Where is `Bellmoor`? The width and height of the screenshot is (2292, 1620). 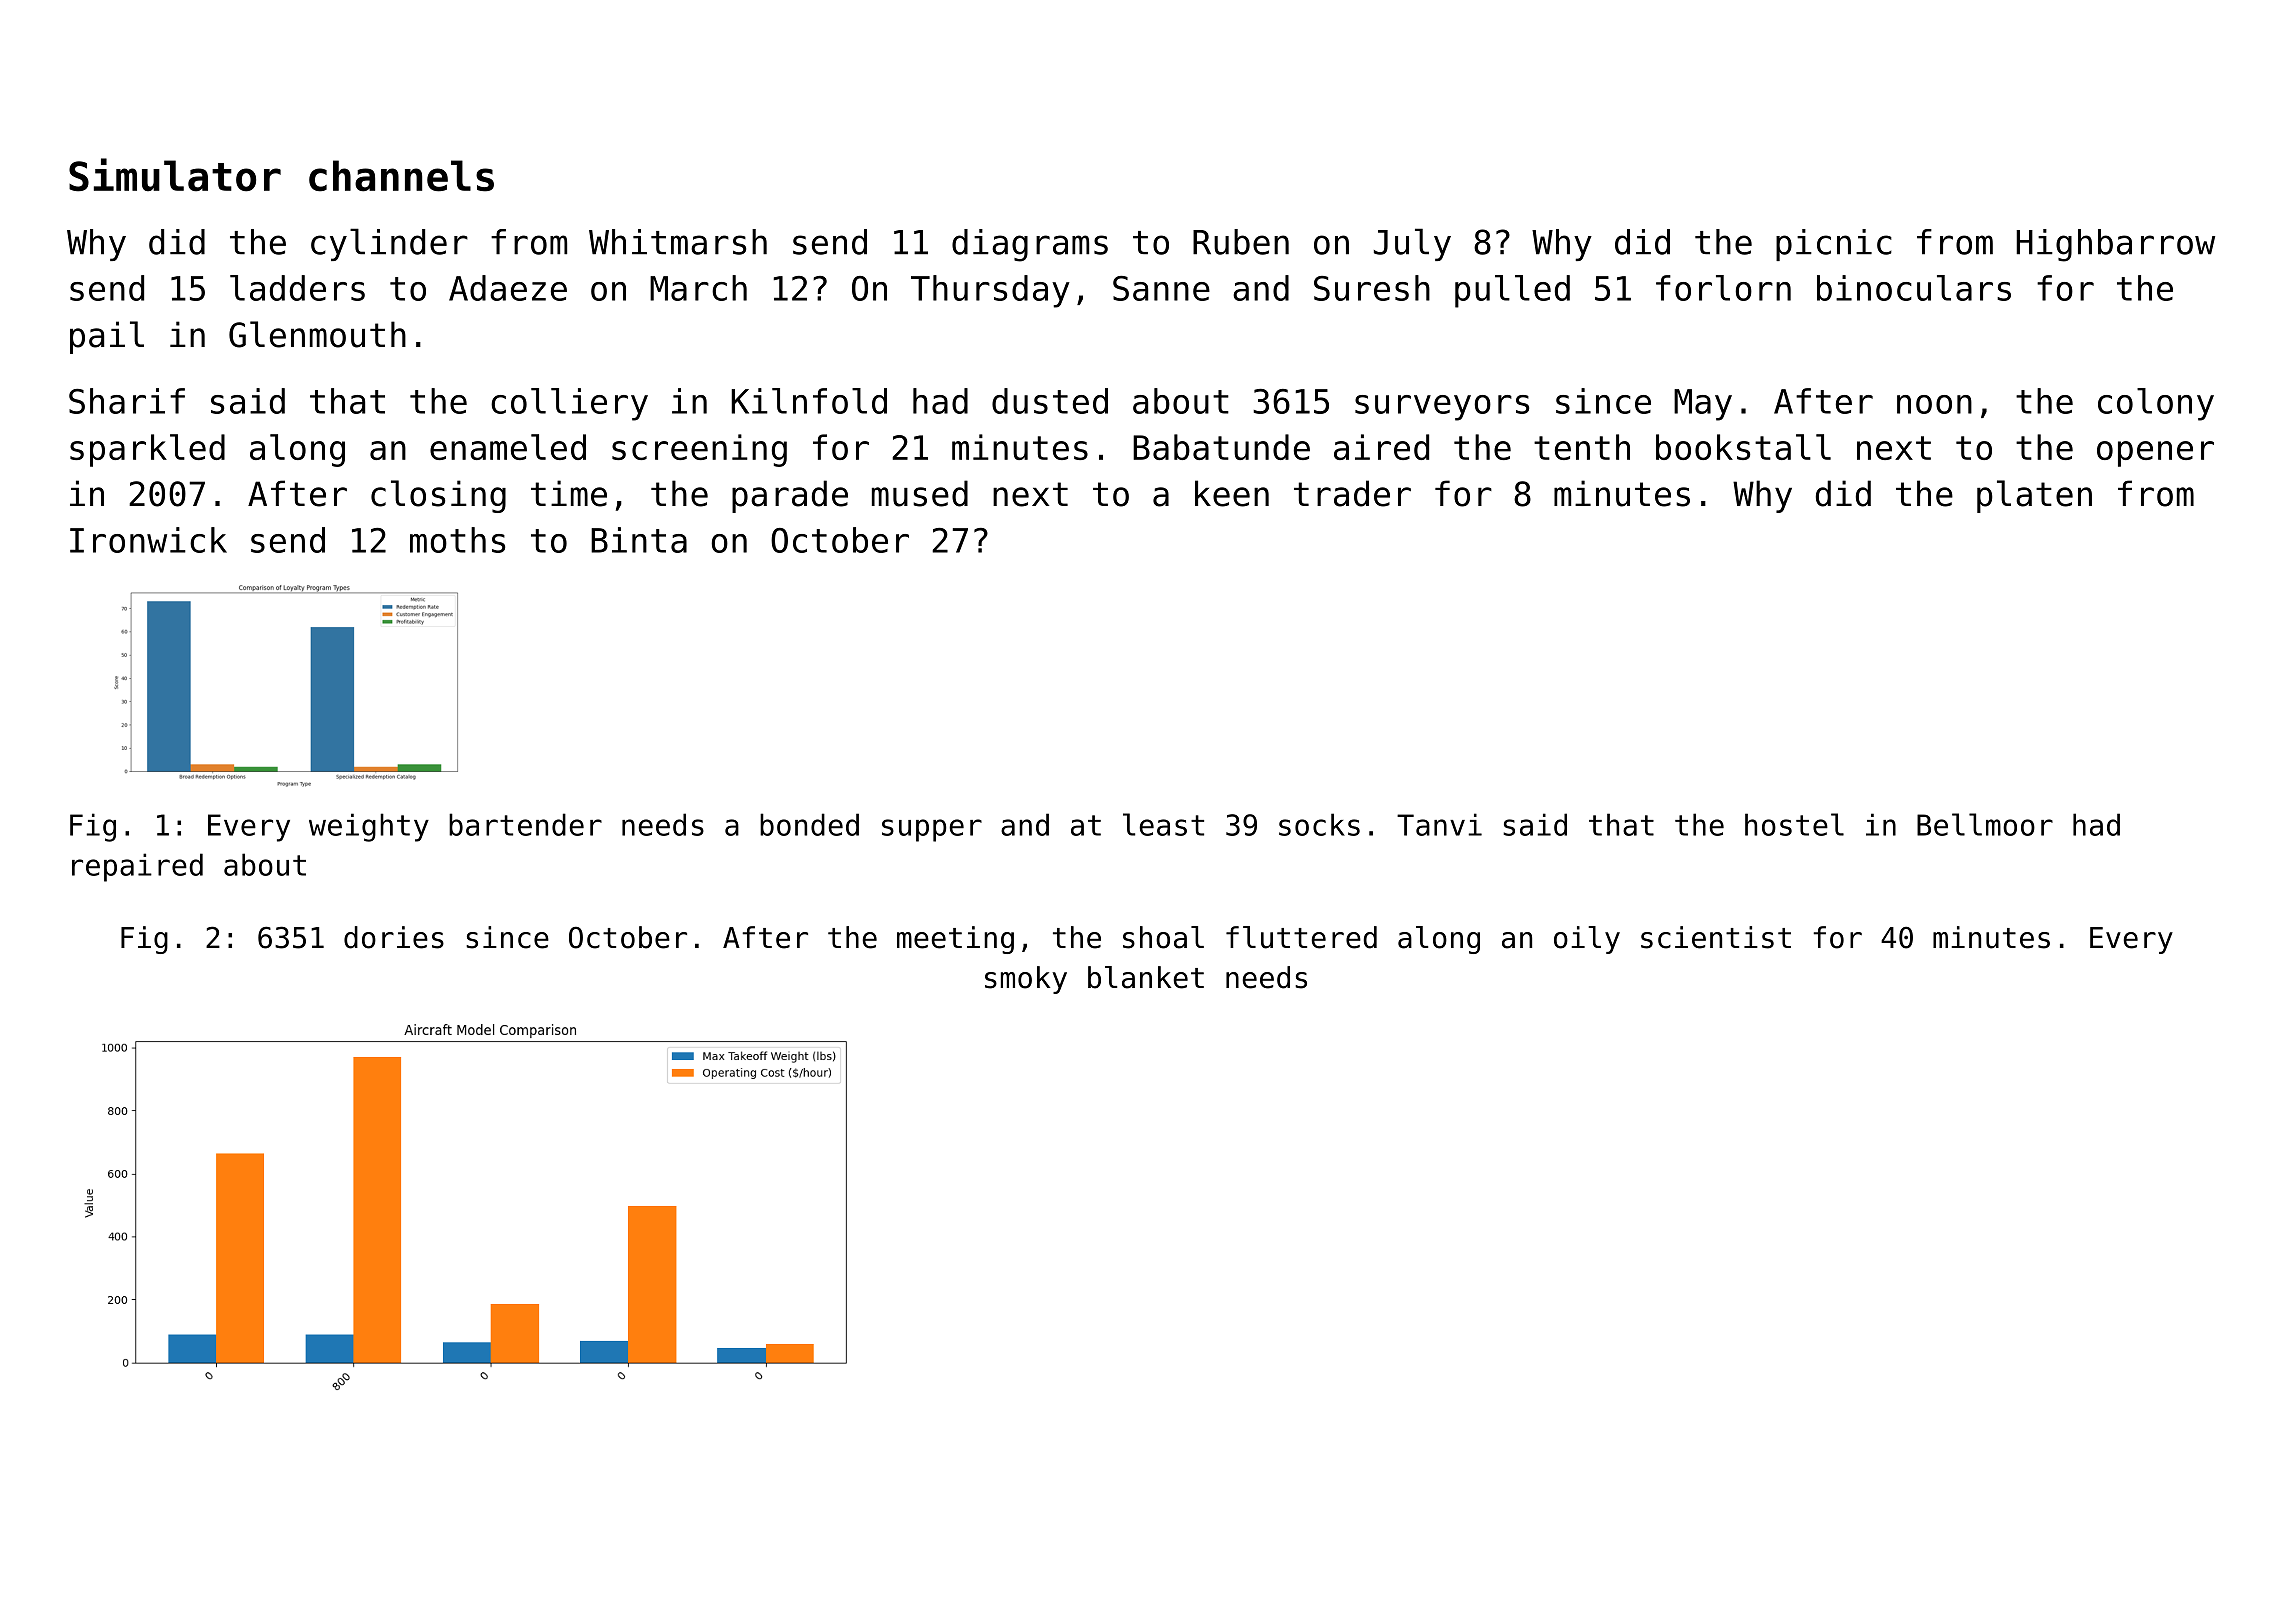
Bellmoor is located at coordinates (1985, 824).
